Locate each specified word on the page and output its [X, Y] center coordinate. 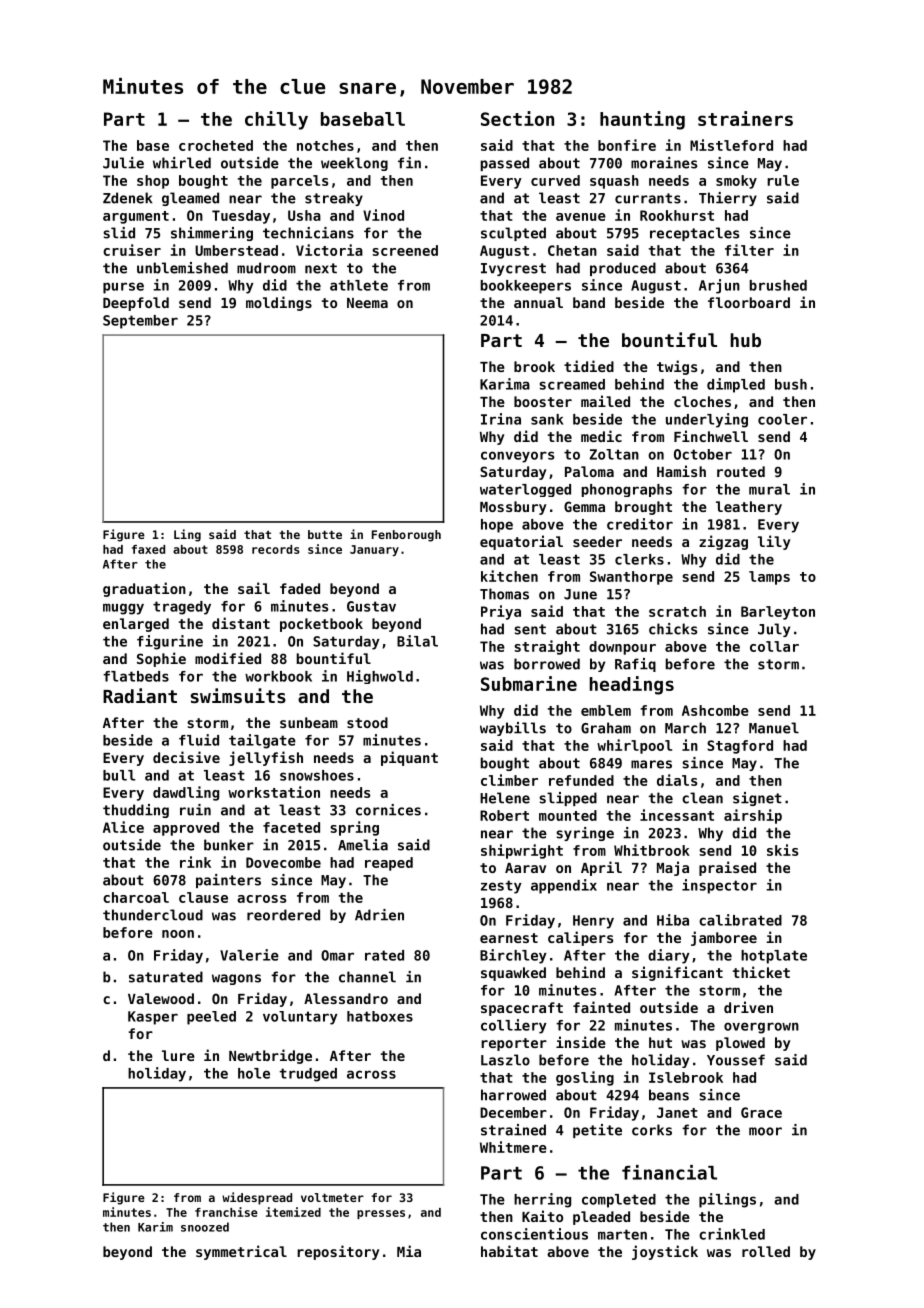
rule [783, 180]
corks [652, 1130]
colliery [514, 1026]
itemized [293, 1212]
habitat [509, 1251]
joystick [665, 1252]
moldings [279, 303]
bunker [229, 845]
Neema [367, 303]
